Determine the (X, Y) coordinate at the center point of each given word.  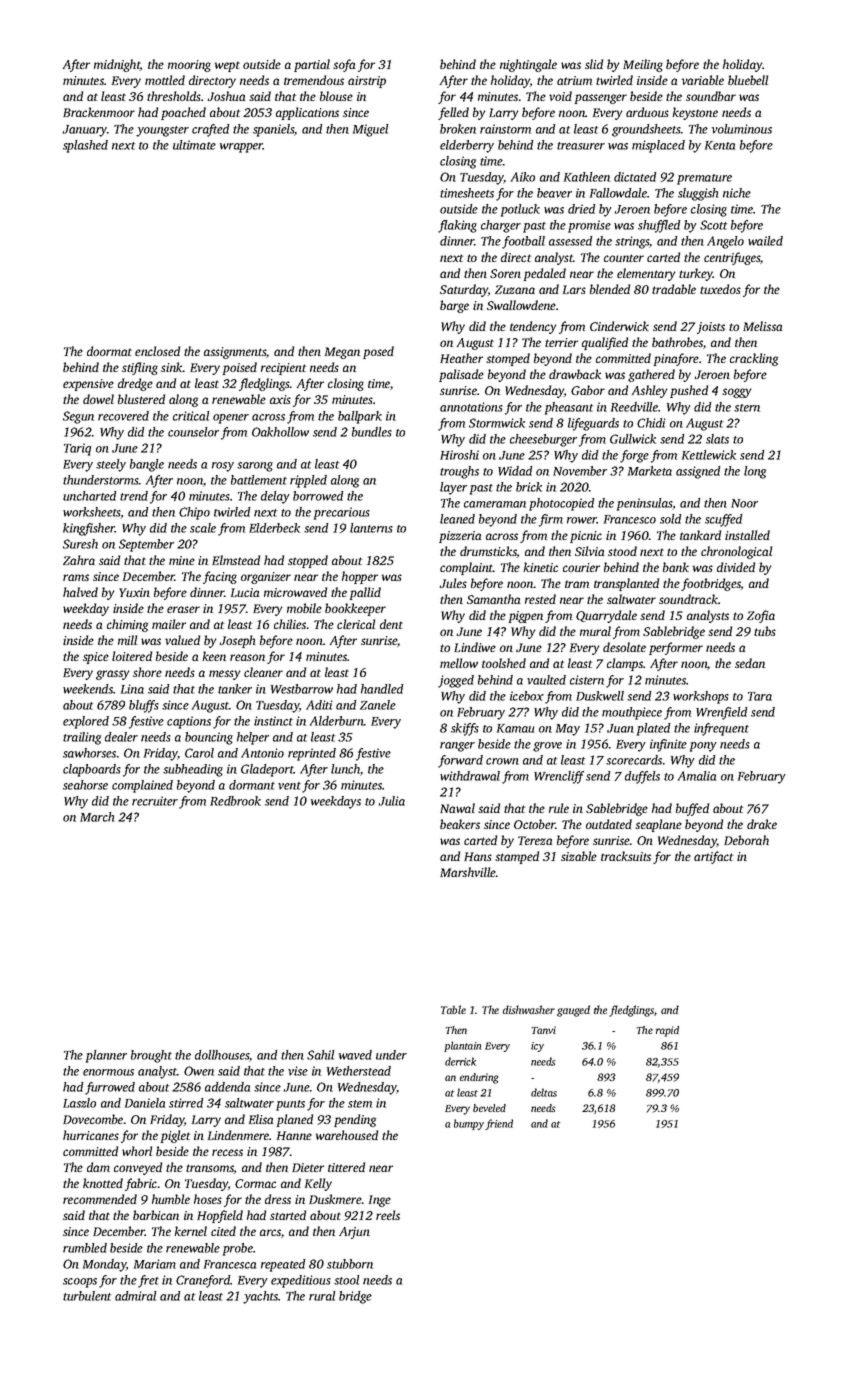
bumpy (469, 1124)
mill (127, 640)
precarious (342, 513)
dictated (635, 177)
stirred (186, 1103)
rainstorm (505, 129)
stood (622, 551)
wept (227, 66)
